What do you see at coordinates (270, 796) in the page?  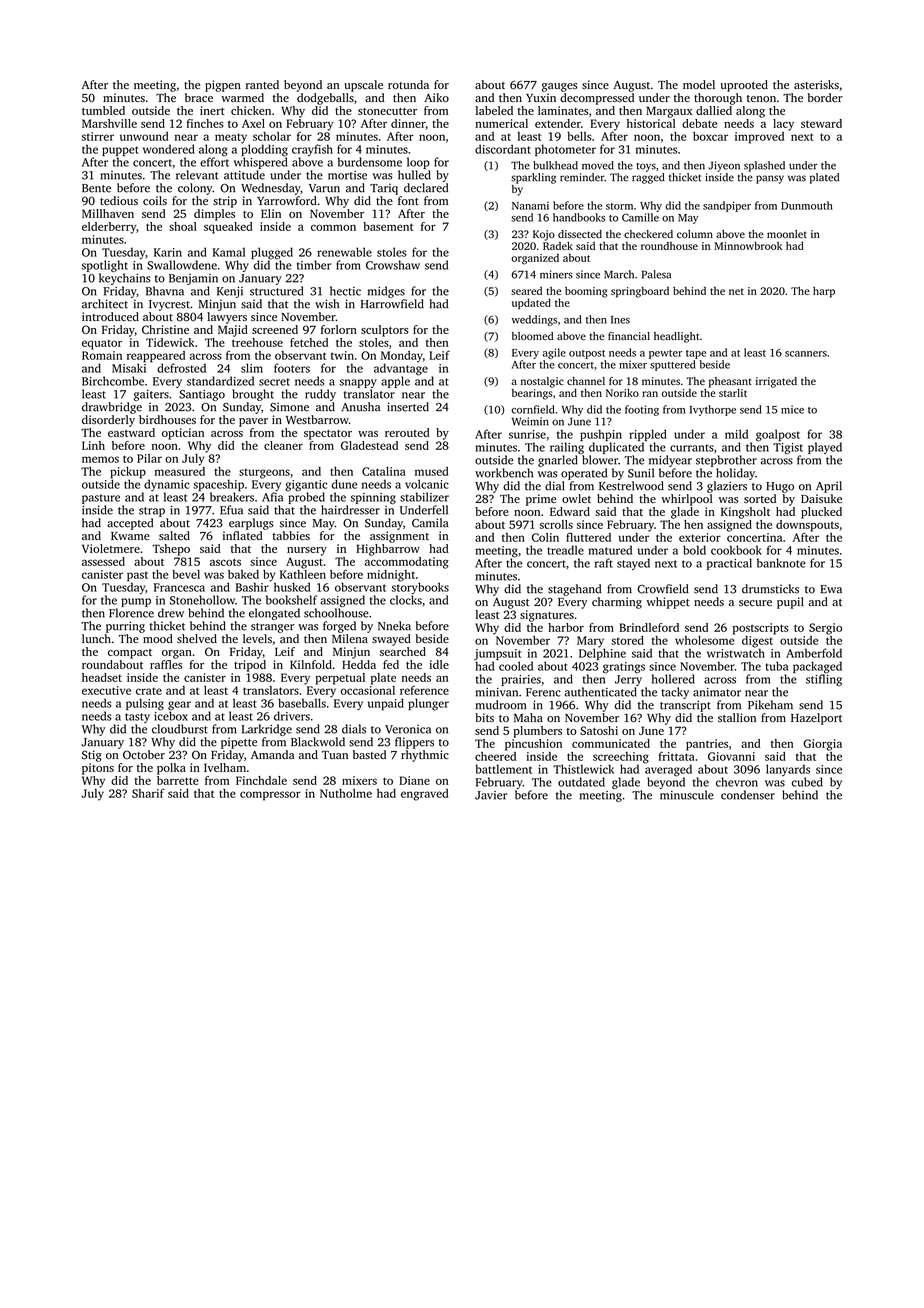 I see `compressor` at bounding box center [270, 796].
